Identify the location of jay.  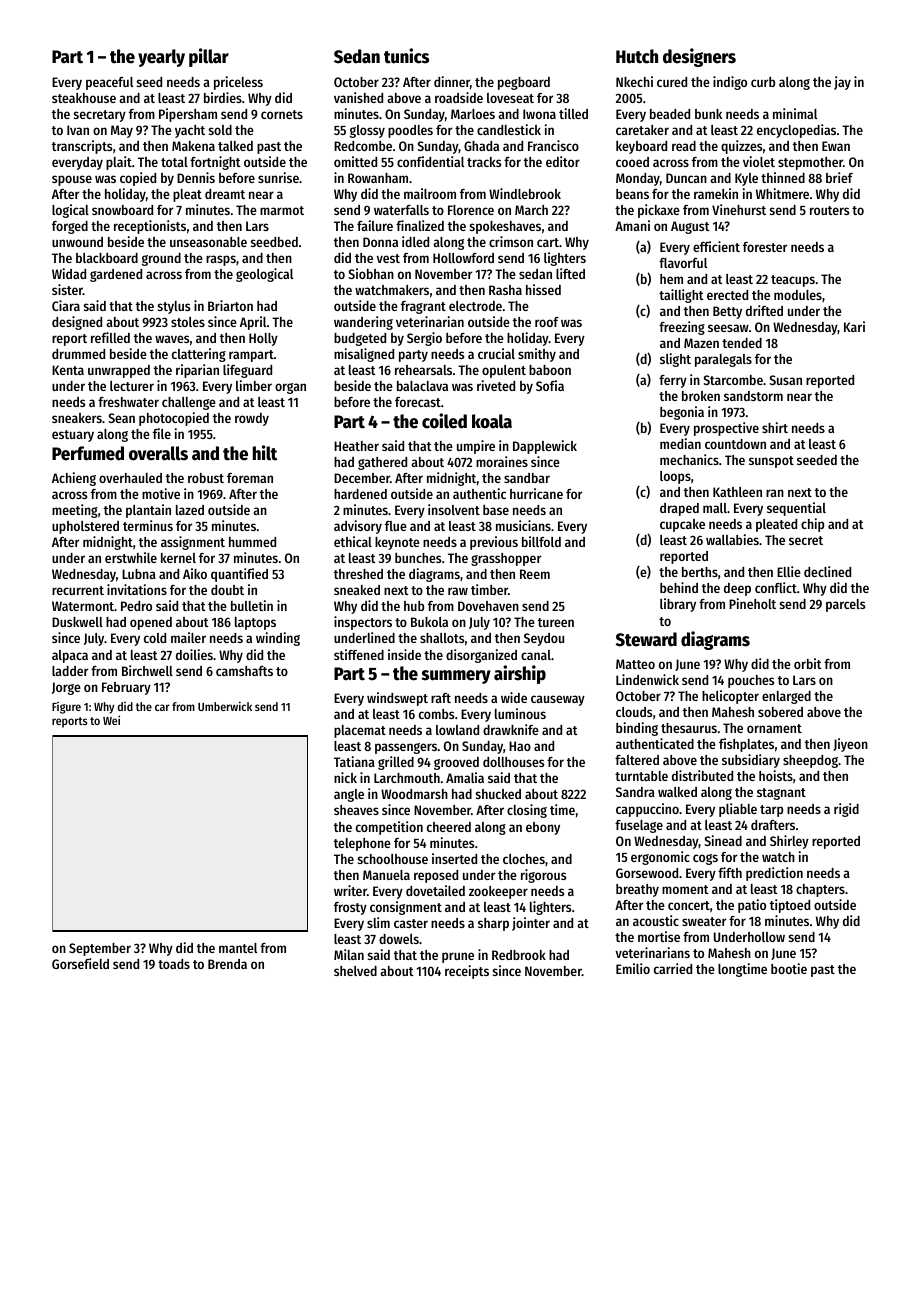
(842, 83).
